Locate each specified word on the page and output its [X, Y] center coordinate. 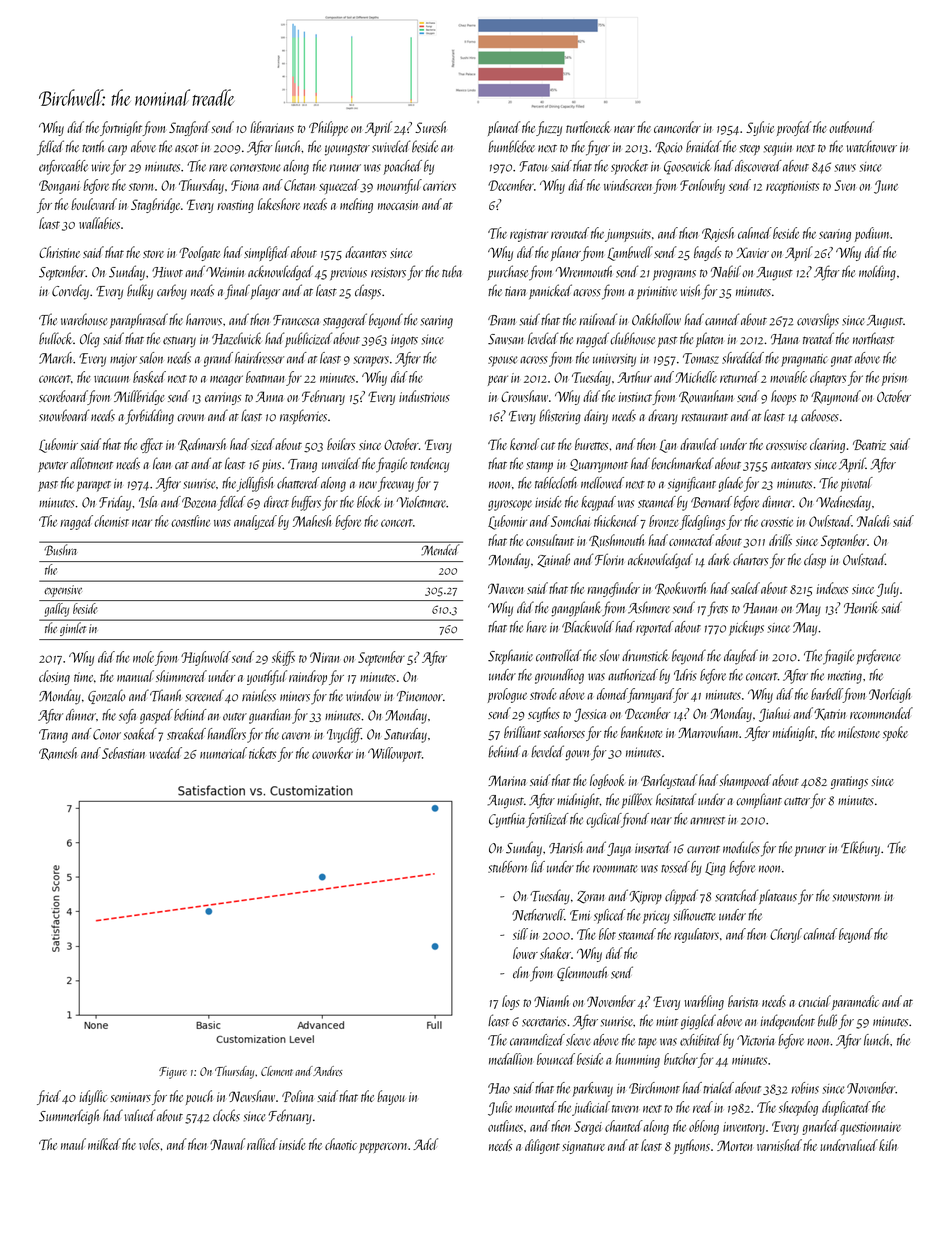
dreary [663, 417]
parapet [93, 486]
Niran [324, 657]
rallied [262, 1144]
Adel [425, 1144]
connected [691, 540]
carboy [172, 292]
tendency [429, 465]
